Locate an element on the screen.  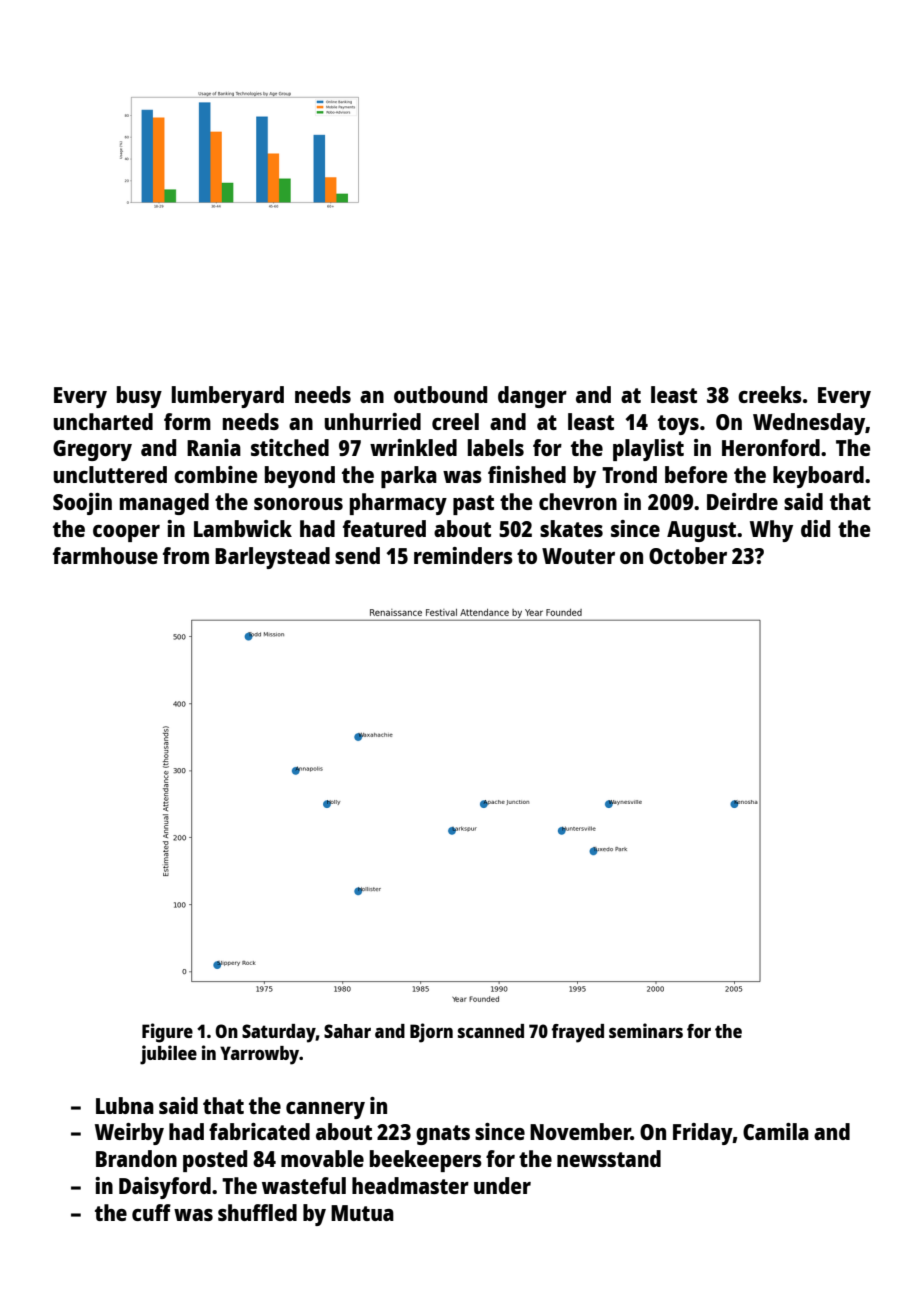
shuffled is located at coordinates (257, 1212).
